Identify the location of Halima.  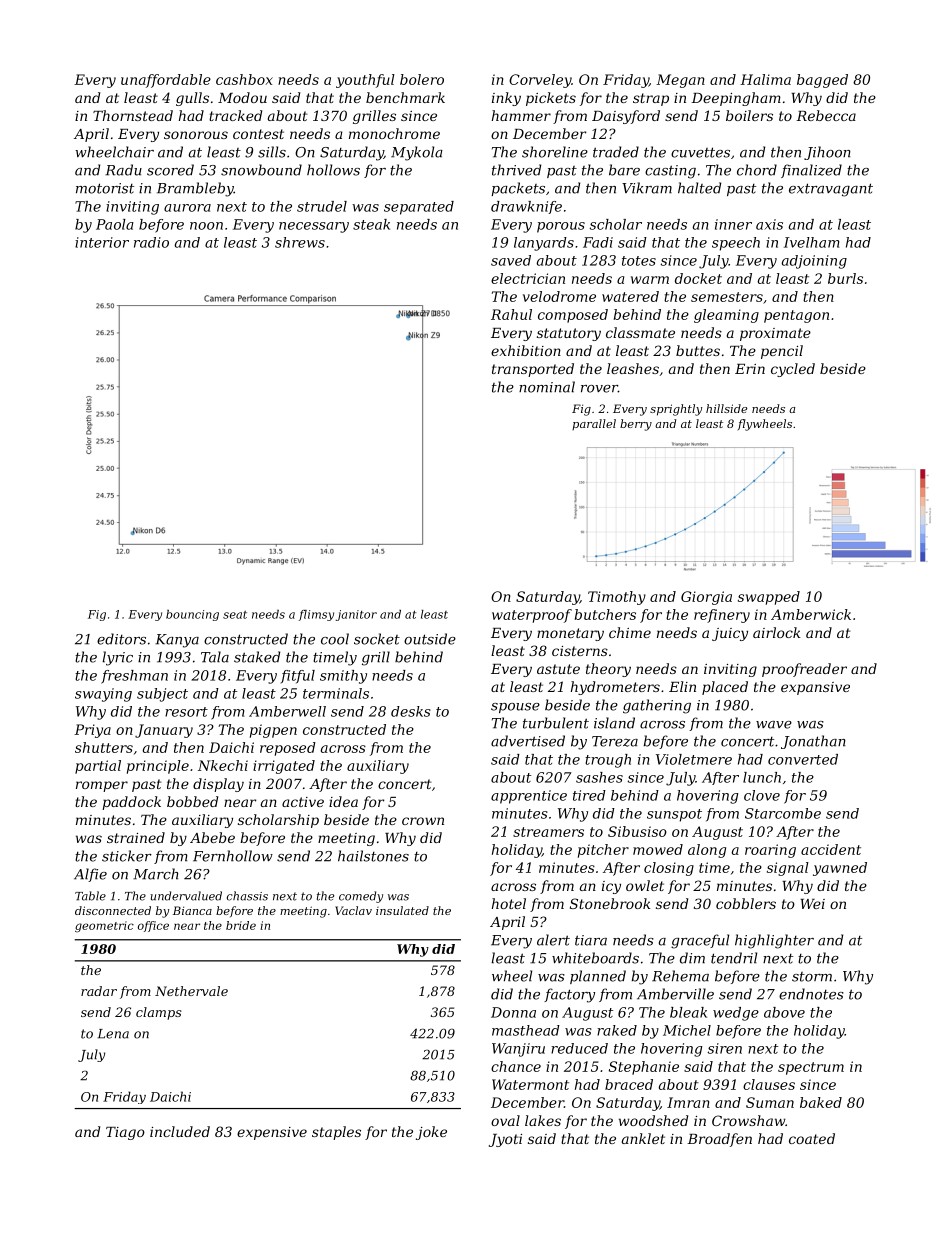
(765, 79).
